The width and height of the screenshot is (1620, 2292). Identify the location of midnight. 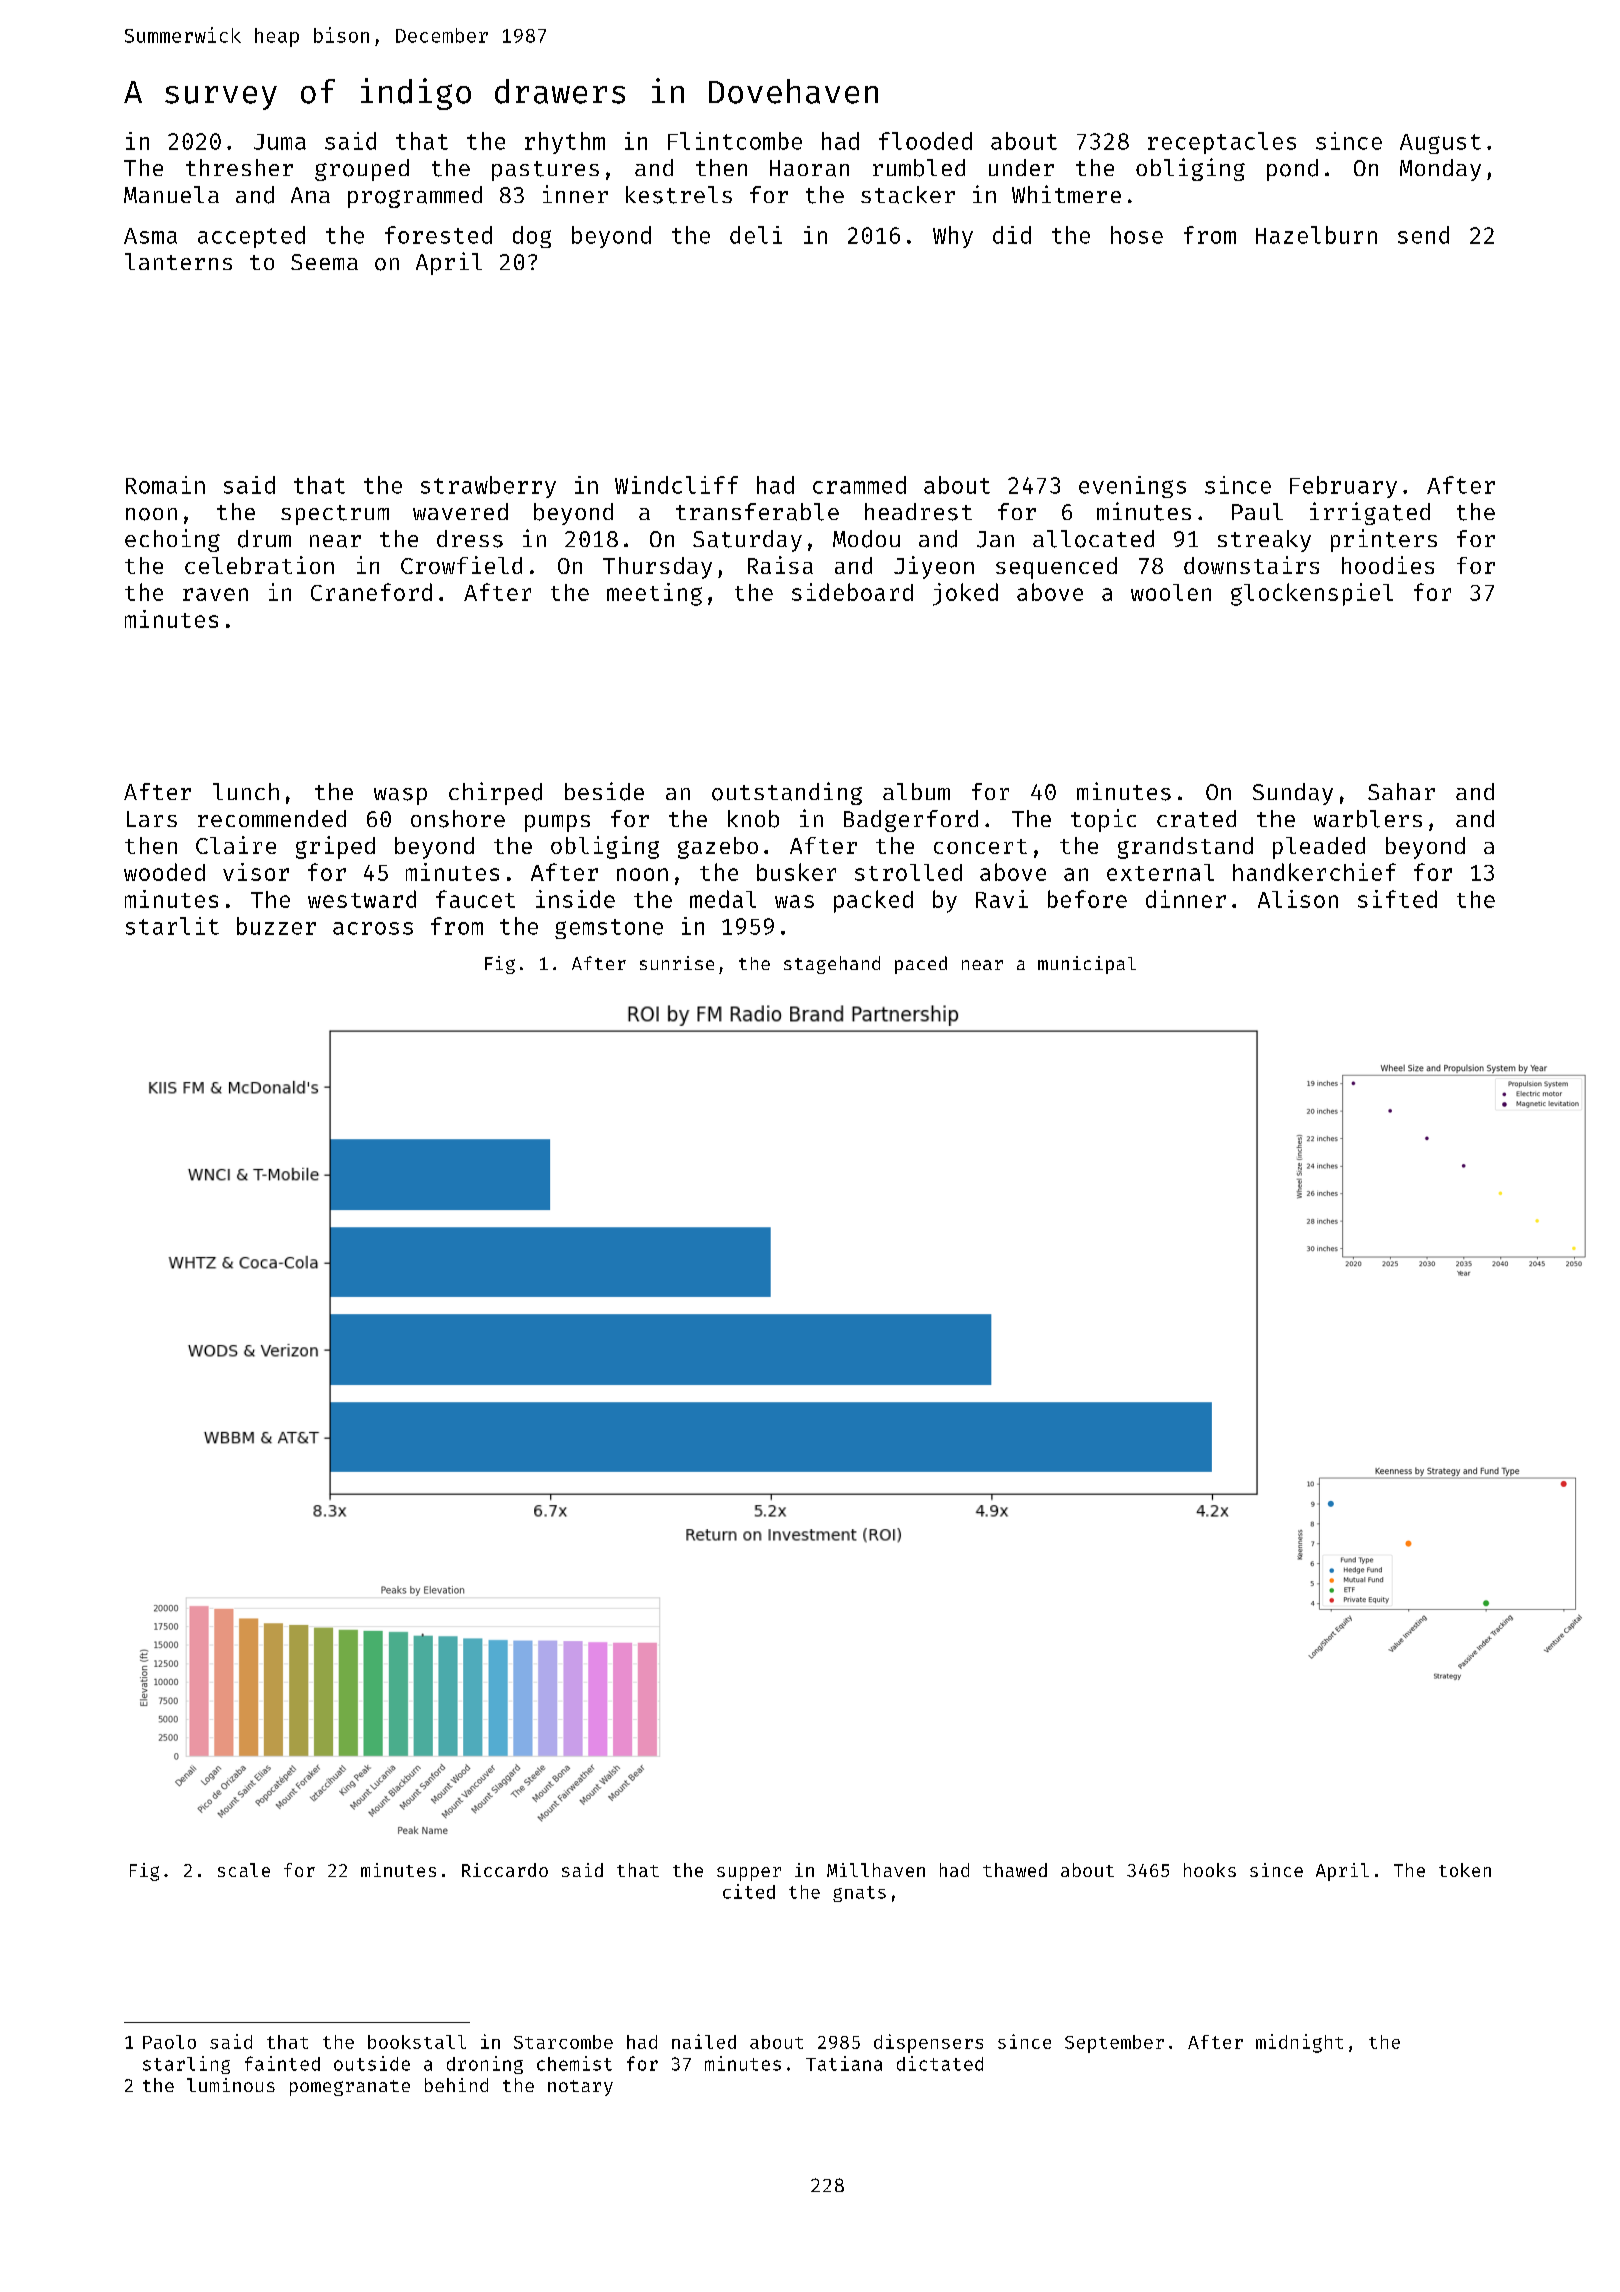
(1299, 2043).
